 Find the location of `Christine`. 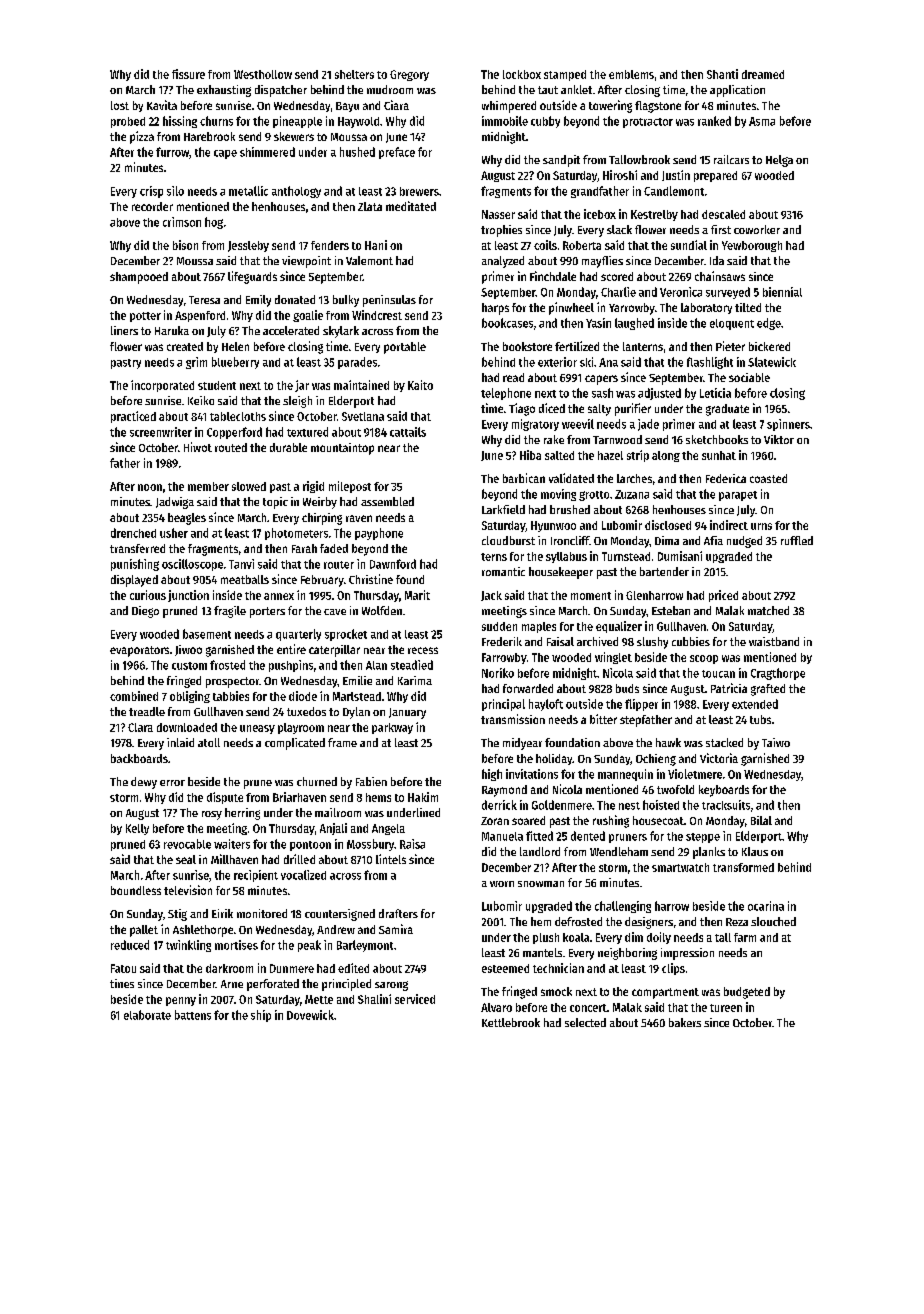

Christine is located at coordinates (371, 579).
